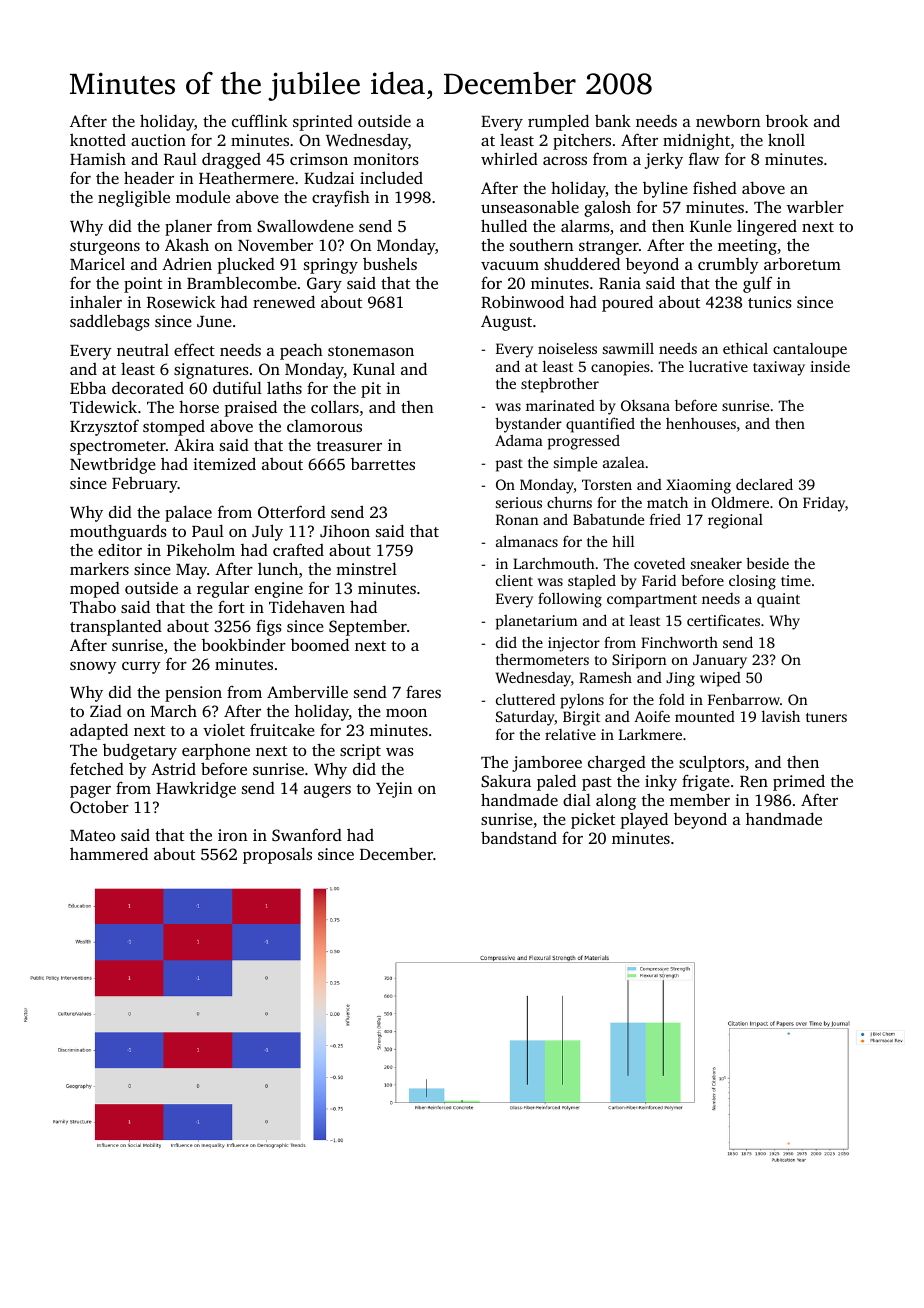  What do you see at coordinates (802, 264) in the page?
I see `arboretum` at bounding box center [802, 264].
